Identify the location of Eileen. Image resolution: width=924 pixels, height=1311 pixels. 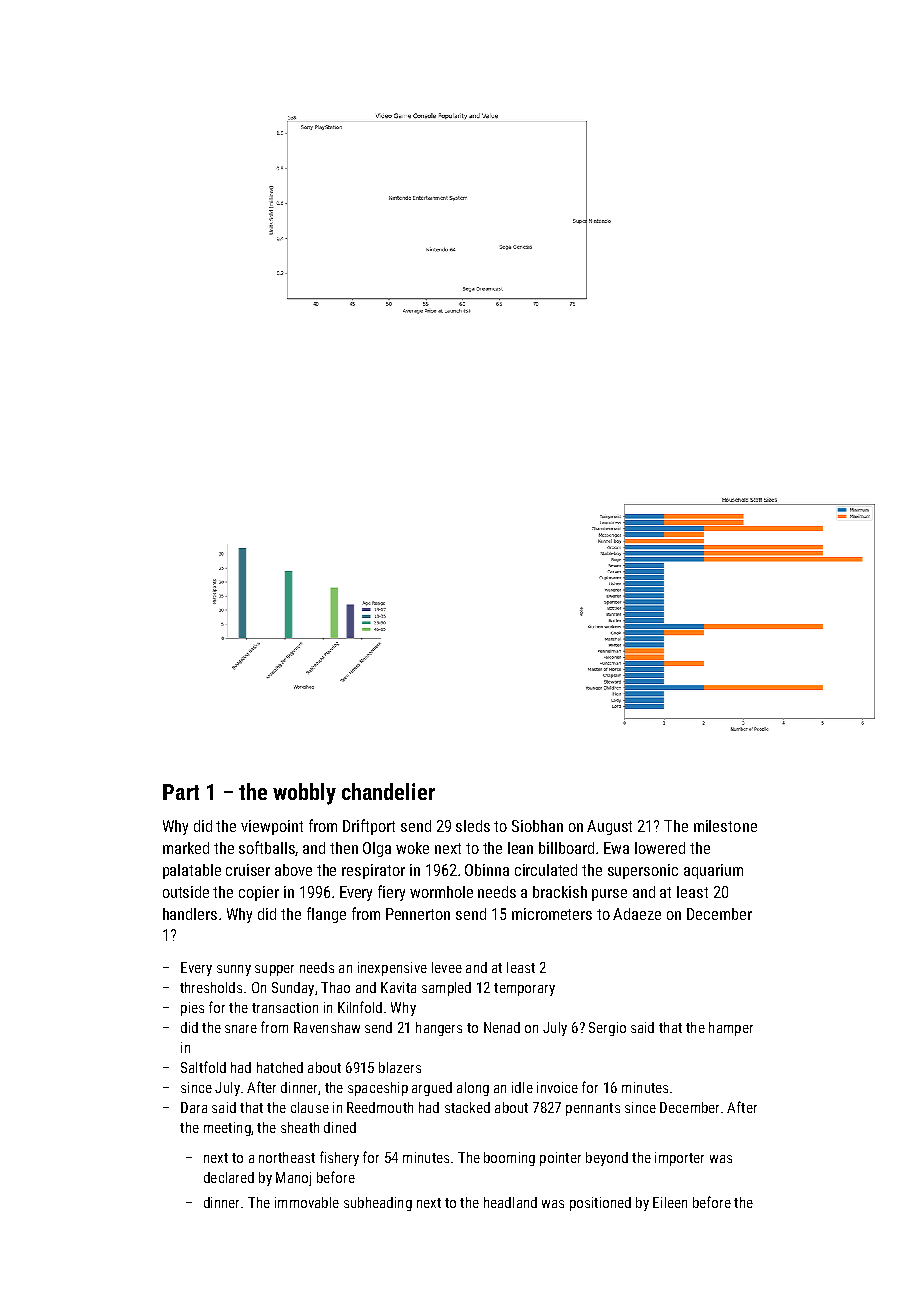
(670, 1202).
